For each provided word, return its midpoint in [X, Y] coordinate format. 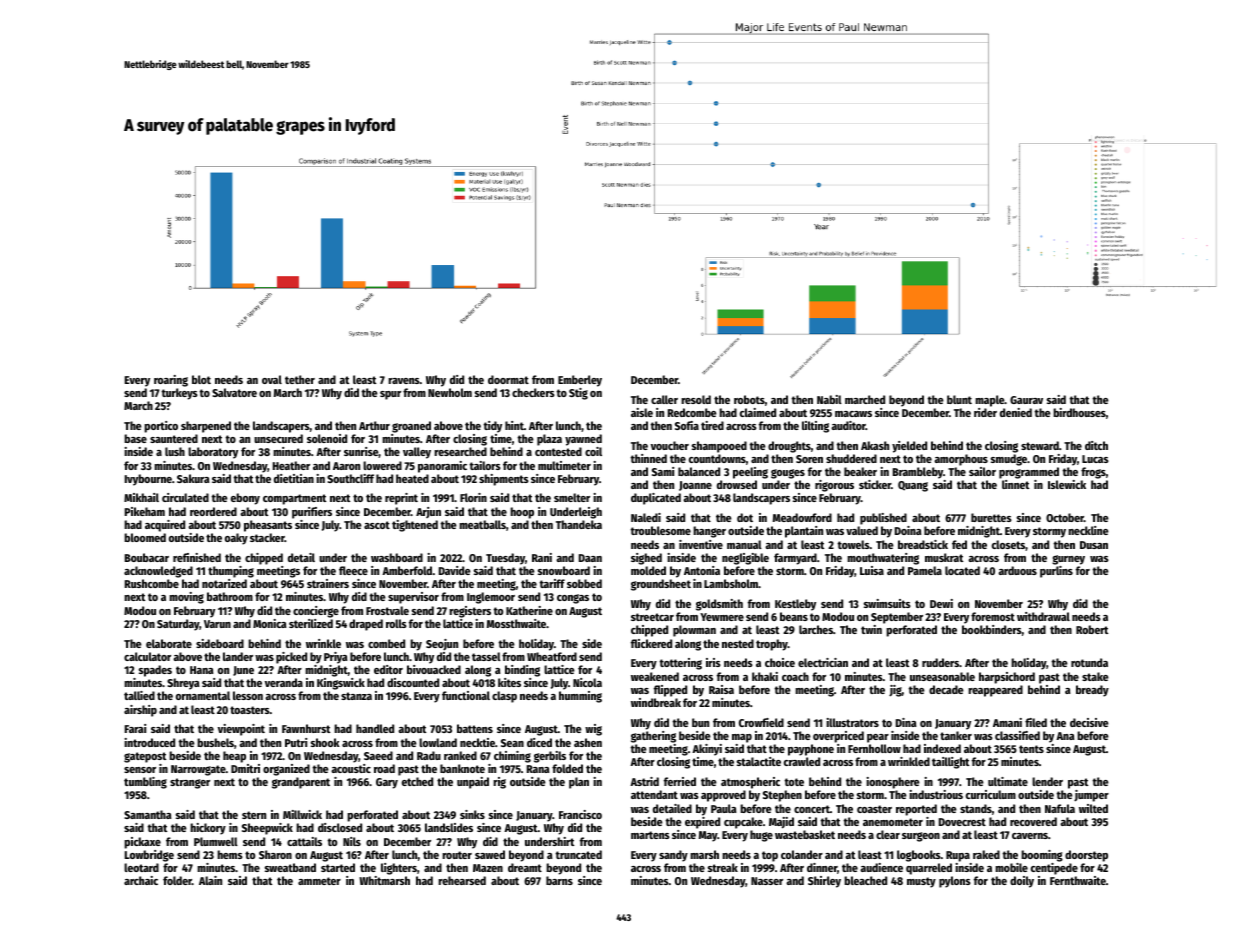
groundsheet [661, 585]
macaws [853, 414]
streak [723, 867]
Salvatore [234, 392]
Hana [202, 670]
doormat [508, 379]
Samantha [148, 814]
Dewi [941, 603]
